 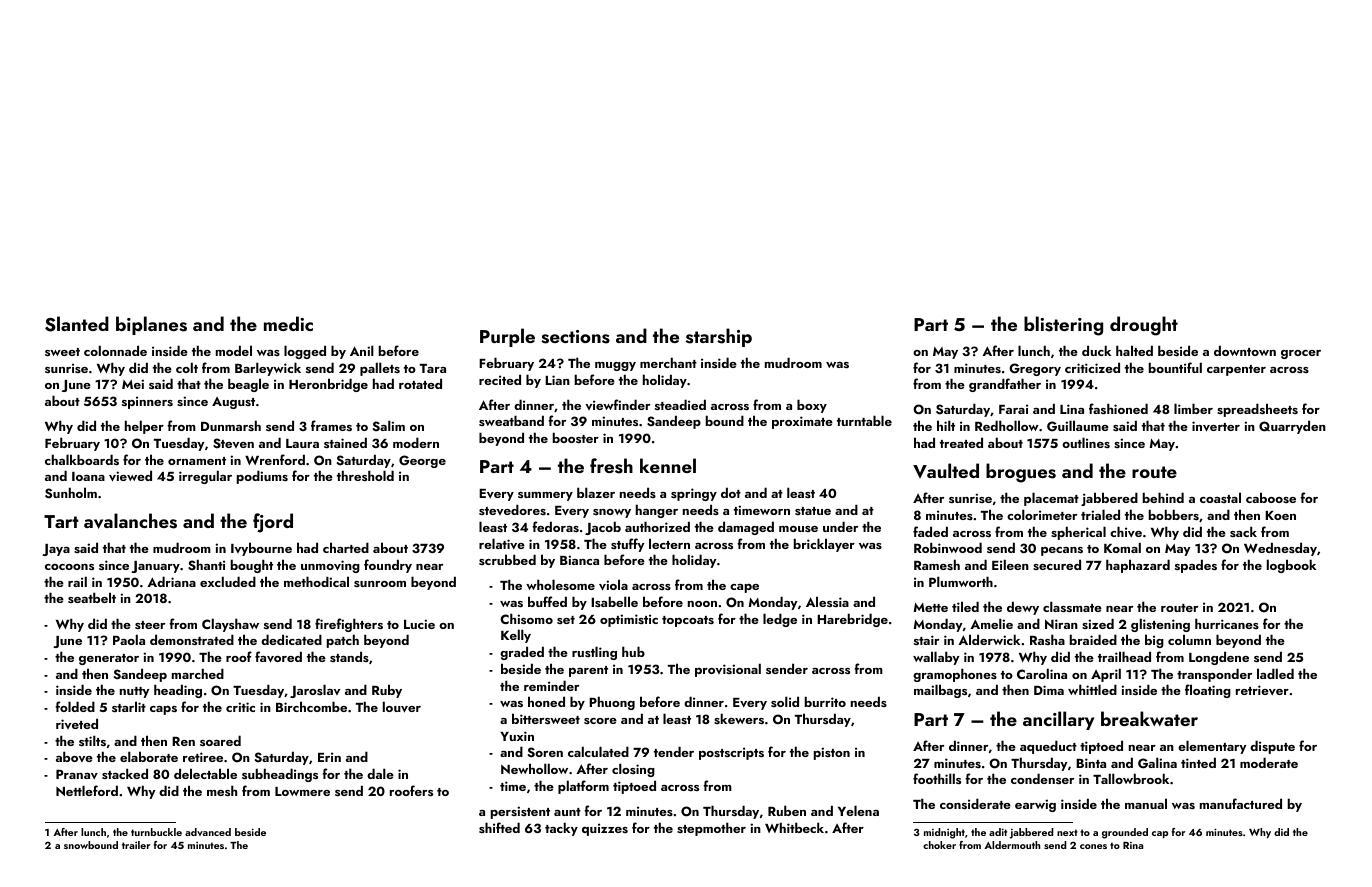 What do you see at coordinates (416, 442) in the page?
I see `modern` at bounding box center [416, 442].
